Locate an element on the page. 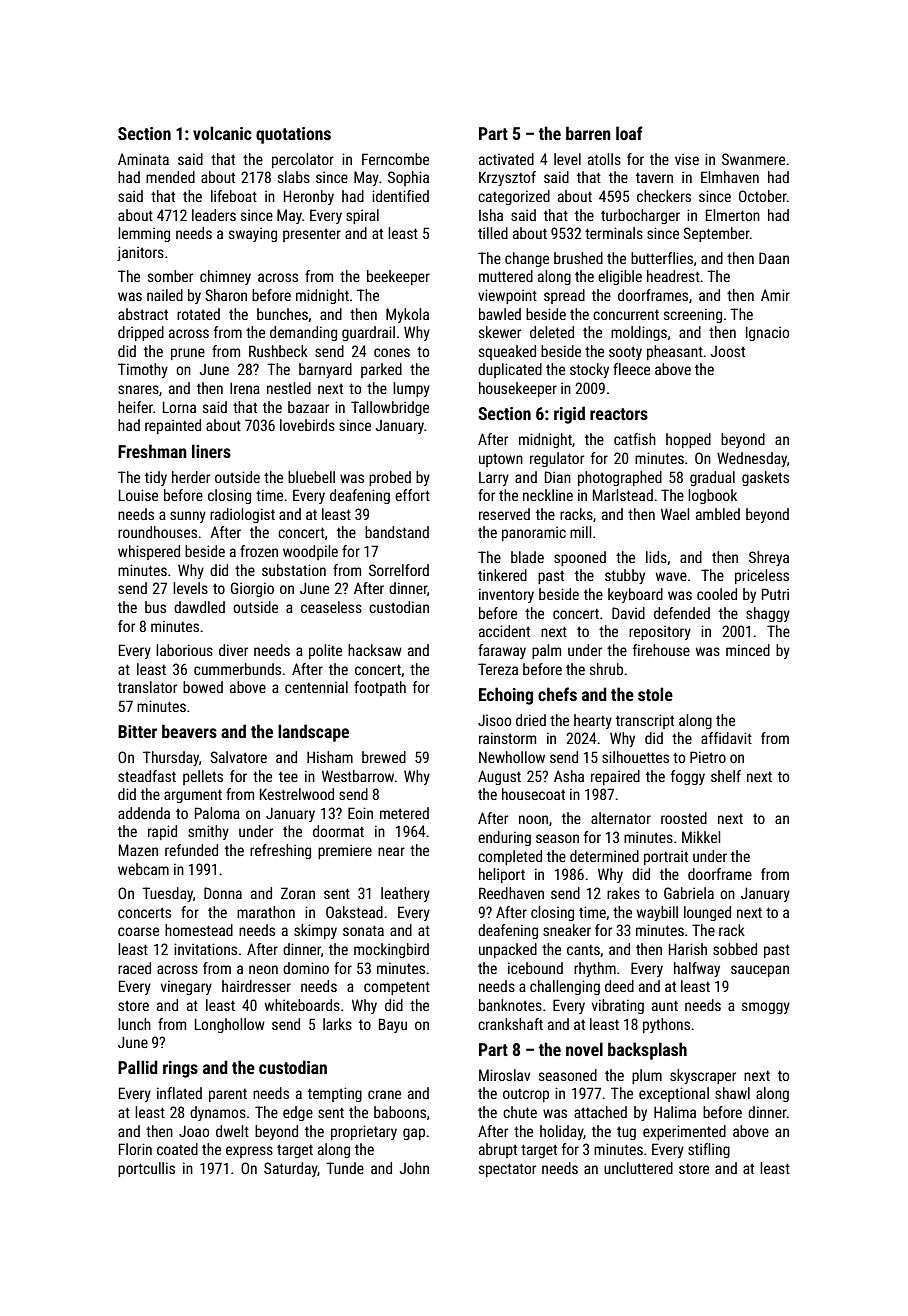 The image size is (908, 1316). Tereza is located at coordinates (498, 669).
